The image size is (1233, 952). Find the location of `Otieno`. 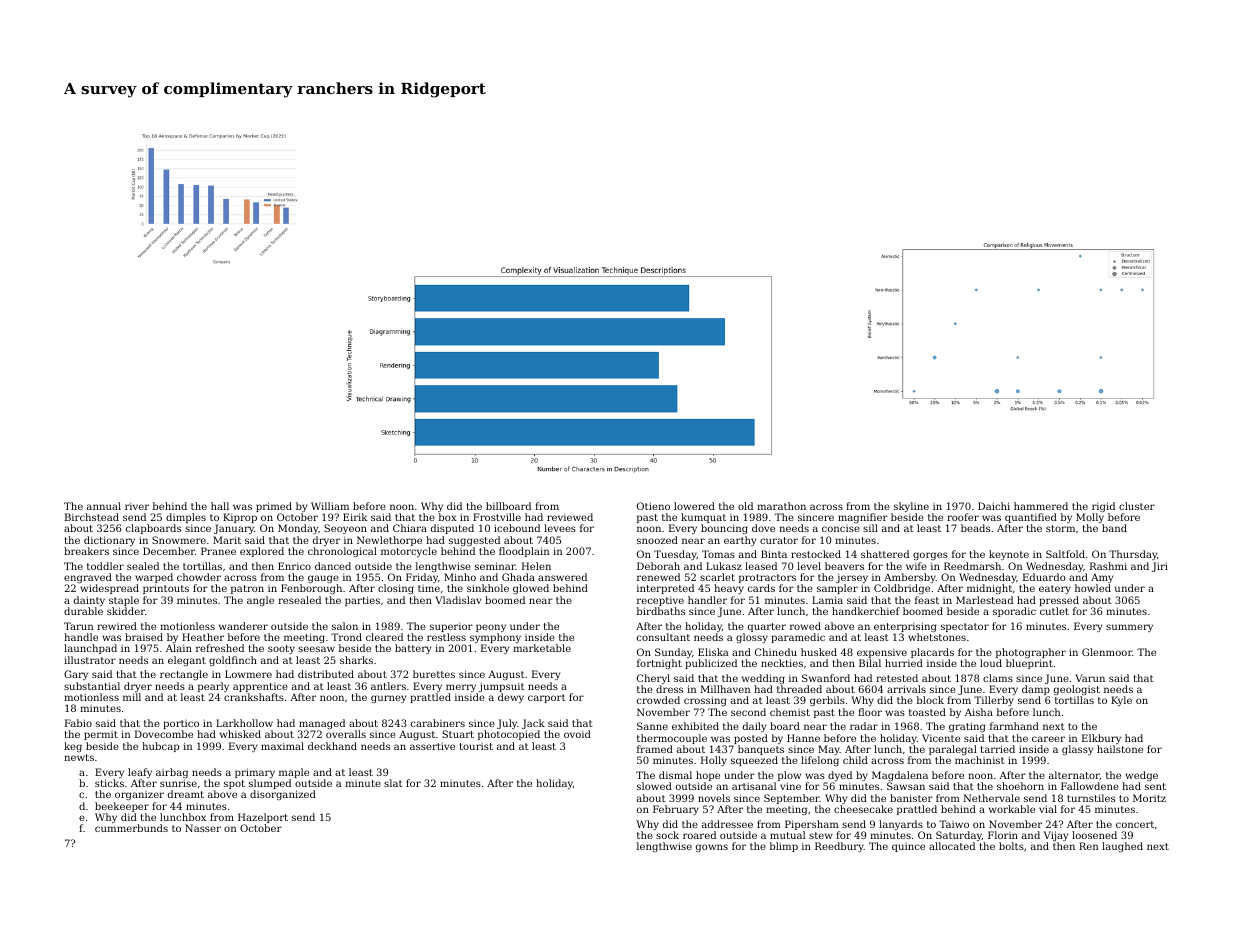

Otieno is located at coordinates (653, 506).
